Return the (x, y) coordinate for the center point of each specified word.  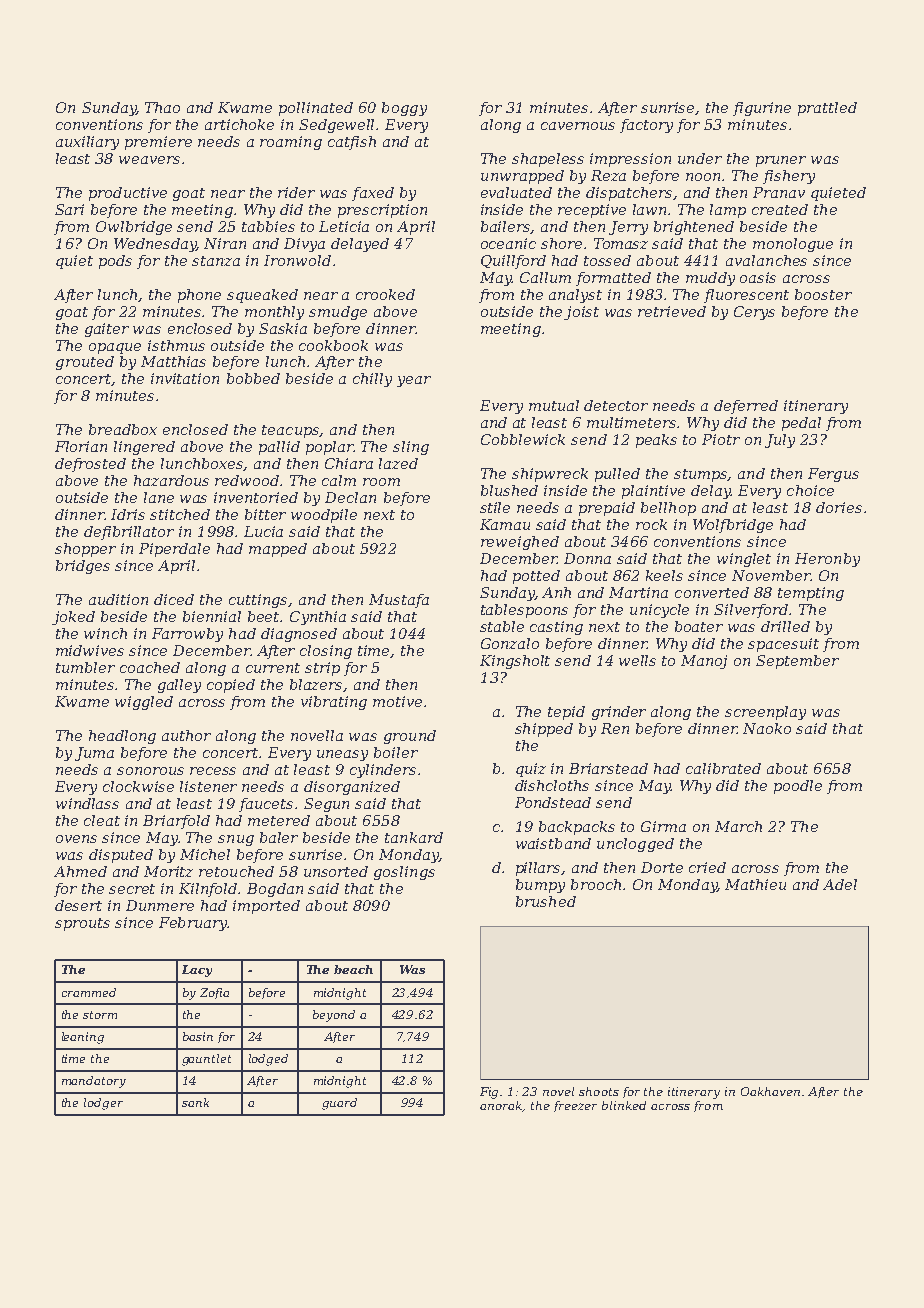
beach (353, 969)
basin (198, 1036)
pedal (801, 424)
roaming (291, 143)
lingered (144, 448)
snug (236, 840)
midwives (90, 650)
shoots (599, 1091)
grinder (619, 713)
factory (646, 126)
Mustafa (399, 601)
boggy (404, 109)
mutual (554, 405)
